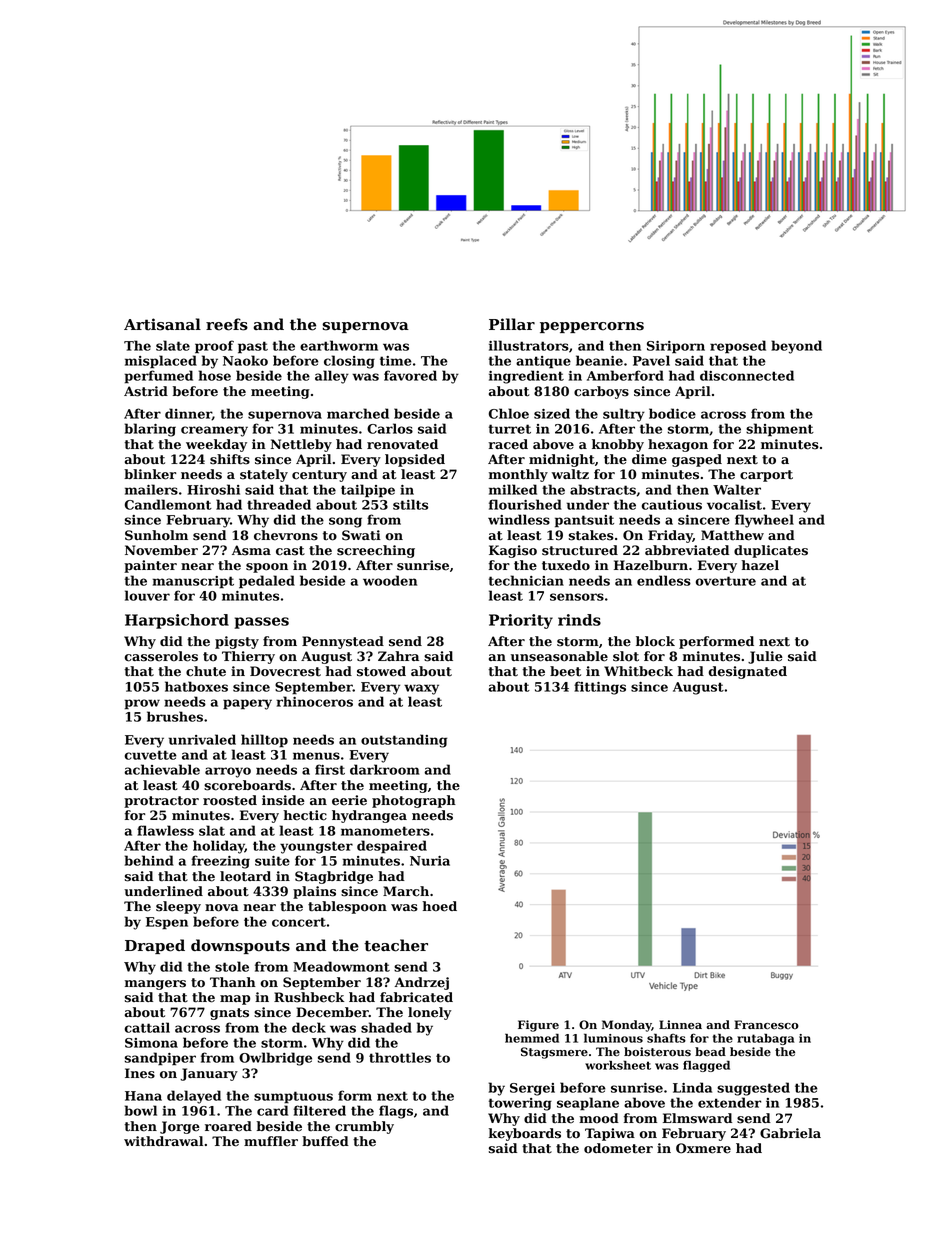  What do you see at coordinates (796, 347) in the page?
I see `beyond` at bounding box center [796, 347].
